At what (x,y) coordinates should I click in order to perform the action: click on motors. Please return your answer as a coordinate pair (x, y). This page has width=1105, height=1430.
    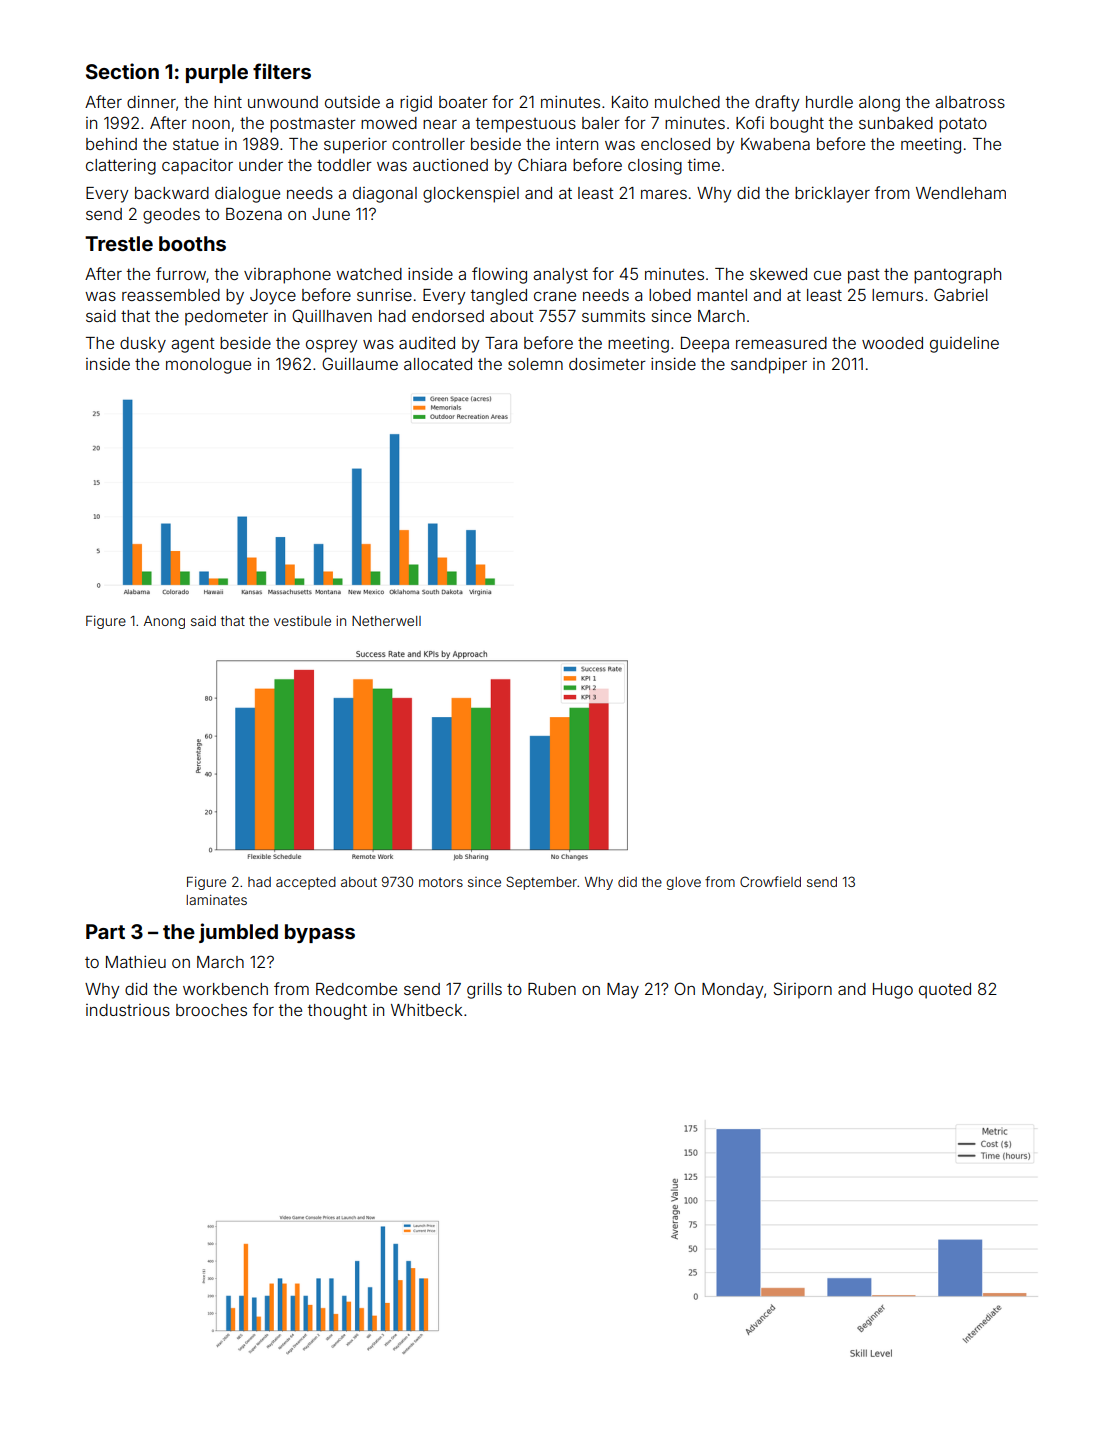
    Looking at the image, I should click on (441, 882).
